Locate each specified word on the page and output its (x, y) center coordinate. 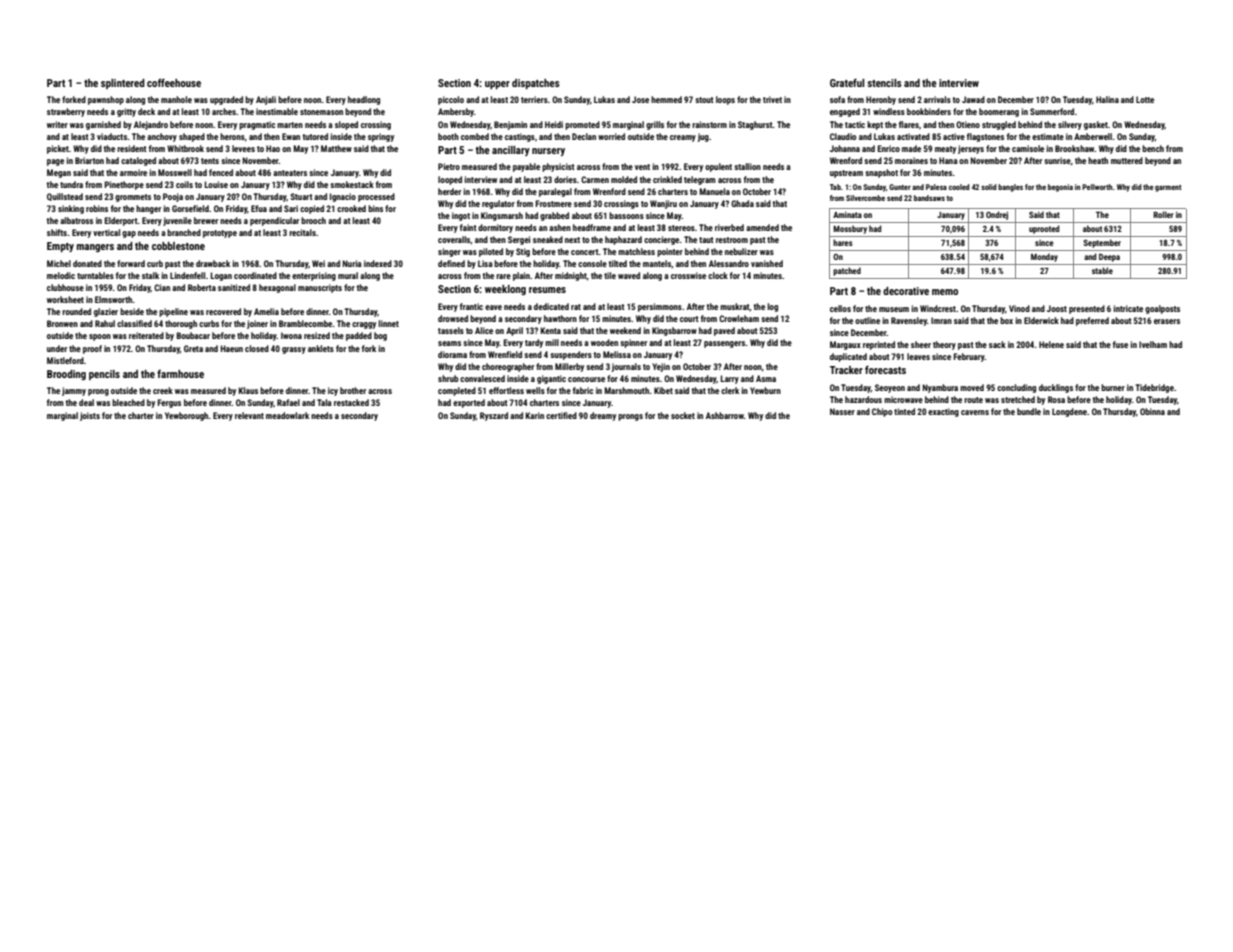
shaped (192, 137)
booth (448, 136)
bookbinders (929, 111)
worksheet (65, 299)
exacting (943, 412)
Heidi (554, 124)
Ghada (742, 203)
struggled (999, 125)
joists (90, 416)
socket (683, 415)
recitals (302, 232)
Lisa (485, 263)
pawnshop (106, 100)
